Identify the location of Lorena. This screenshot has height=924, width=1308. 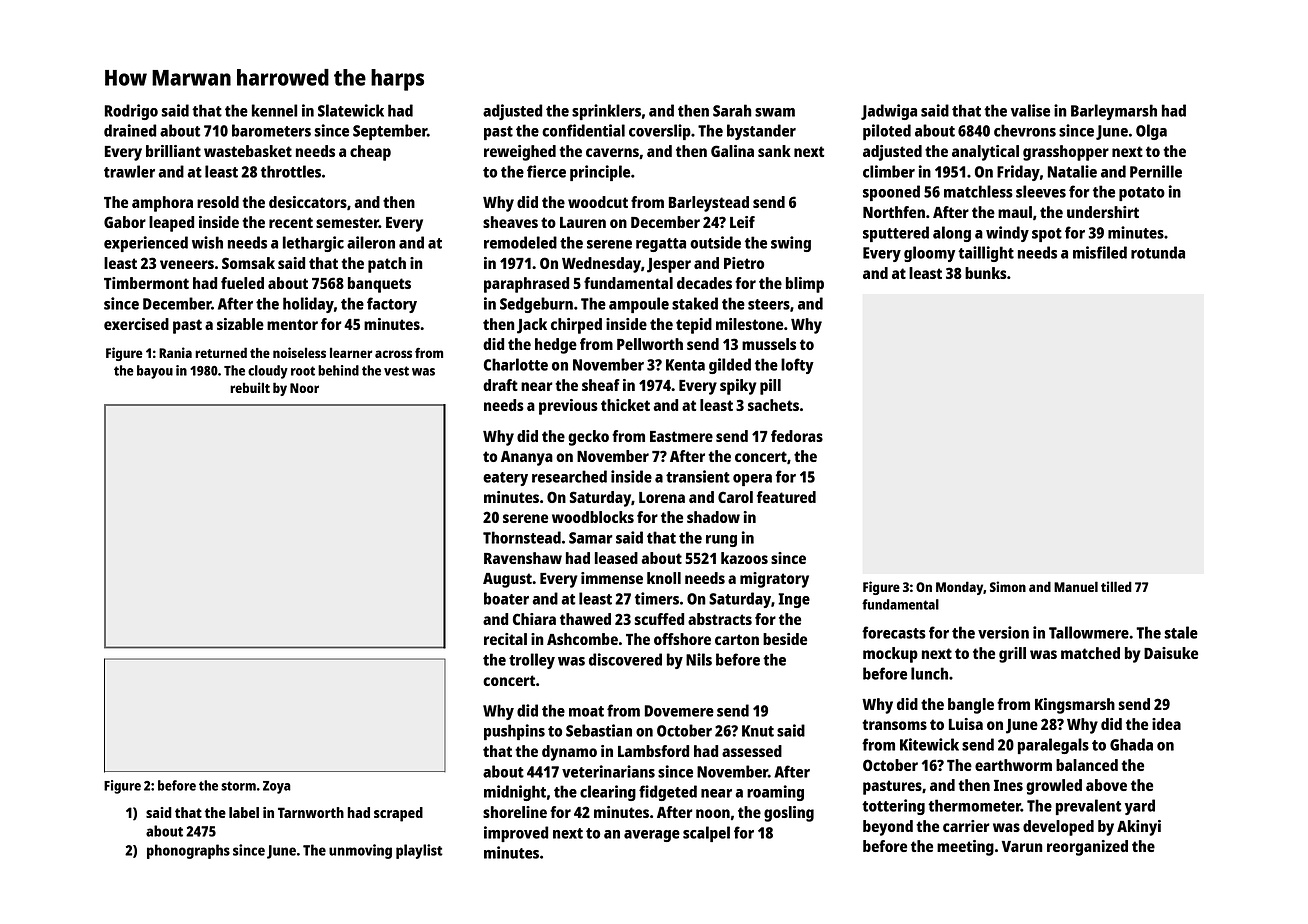
(662, 497).
